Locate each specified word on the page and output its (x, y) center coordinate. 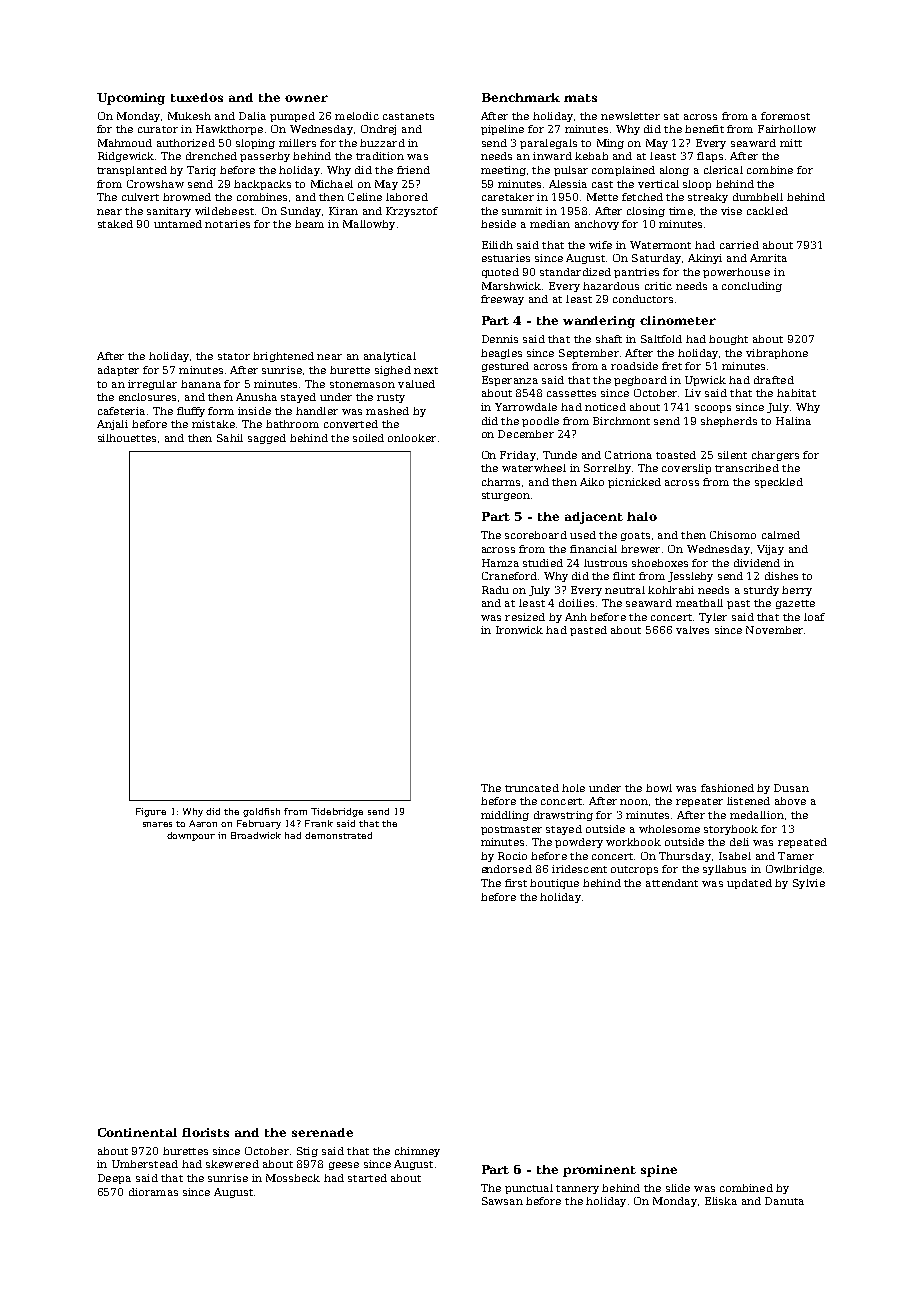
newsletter (630, 116)
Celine (365, 197)
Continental (137, 1132)
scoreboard (536, 535)
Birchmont (621, 421)
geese (344, 1166)
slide (678, 1188)
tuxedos (197, 97)
